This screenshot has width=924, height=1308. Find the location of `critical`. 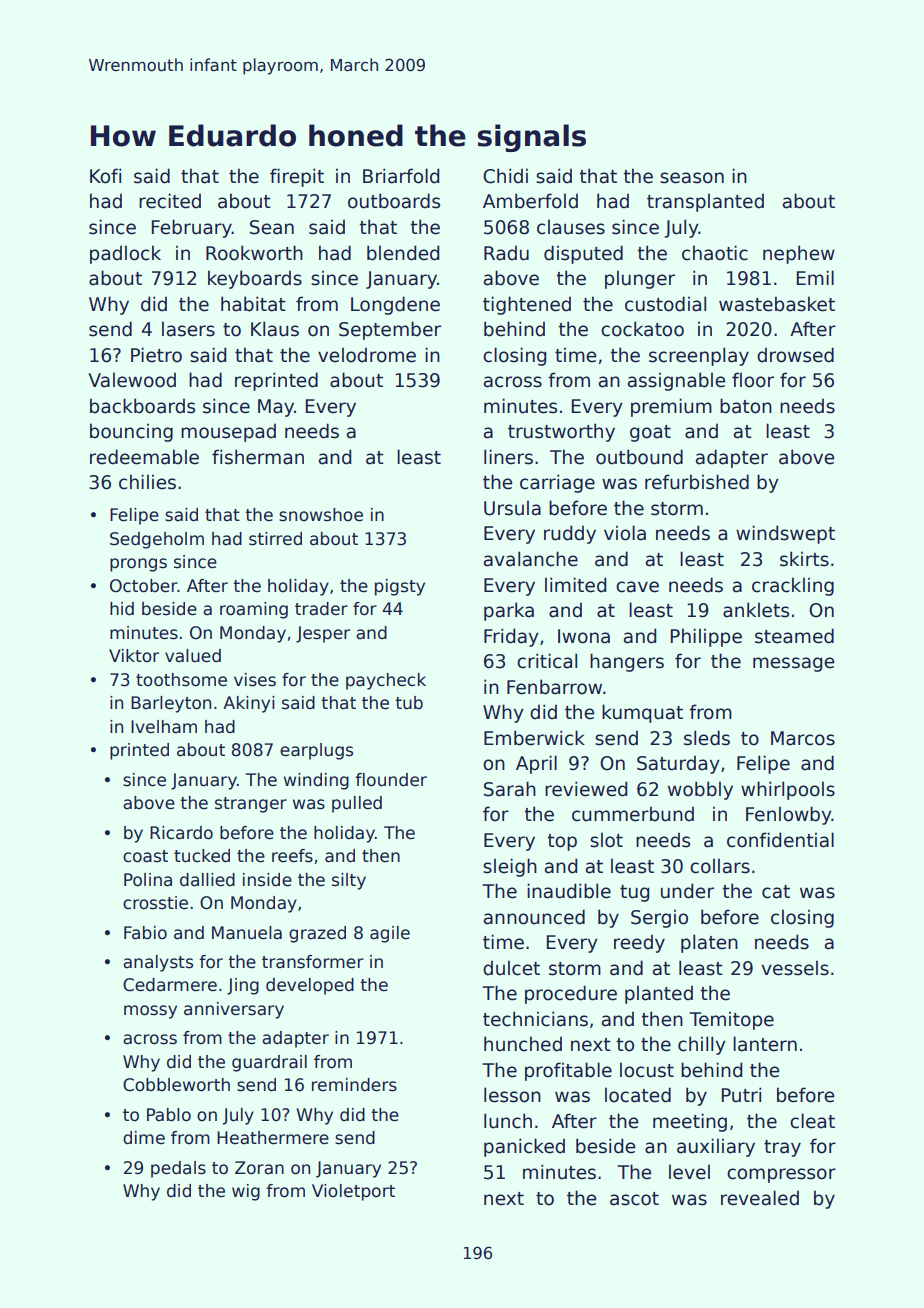

critical is located at coordinates (547, 661).
